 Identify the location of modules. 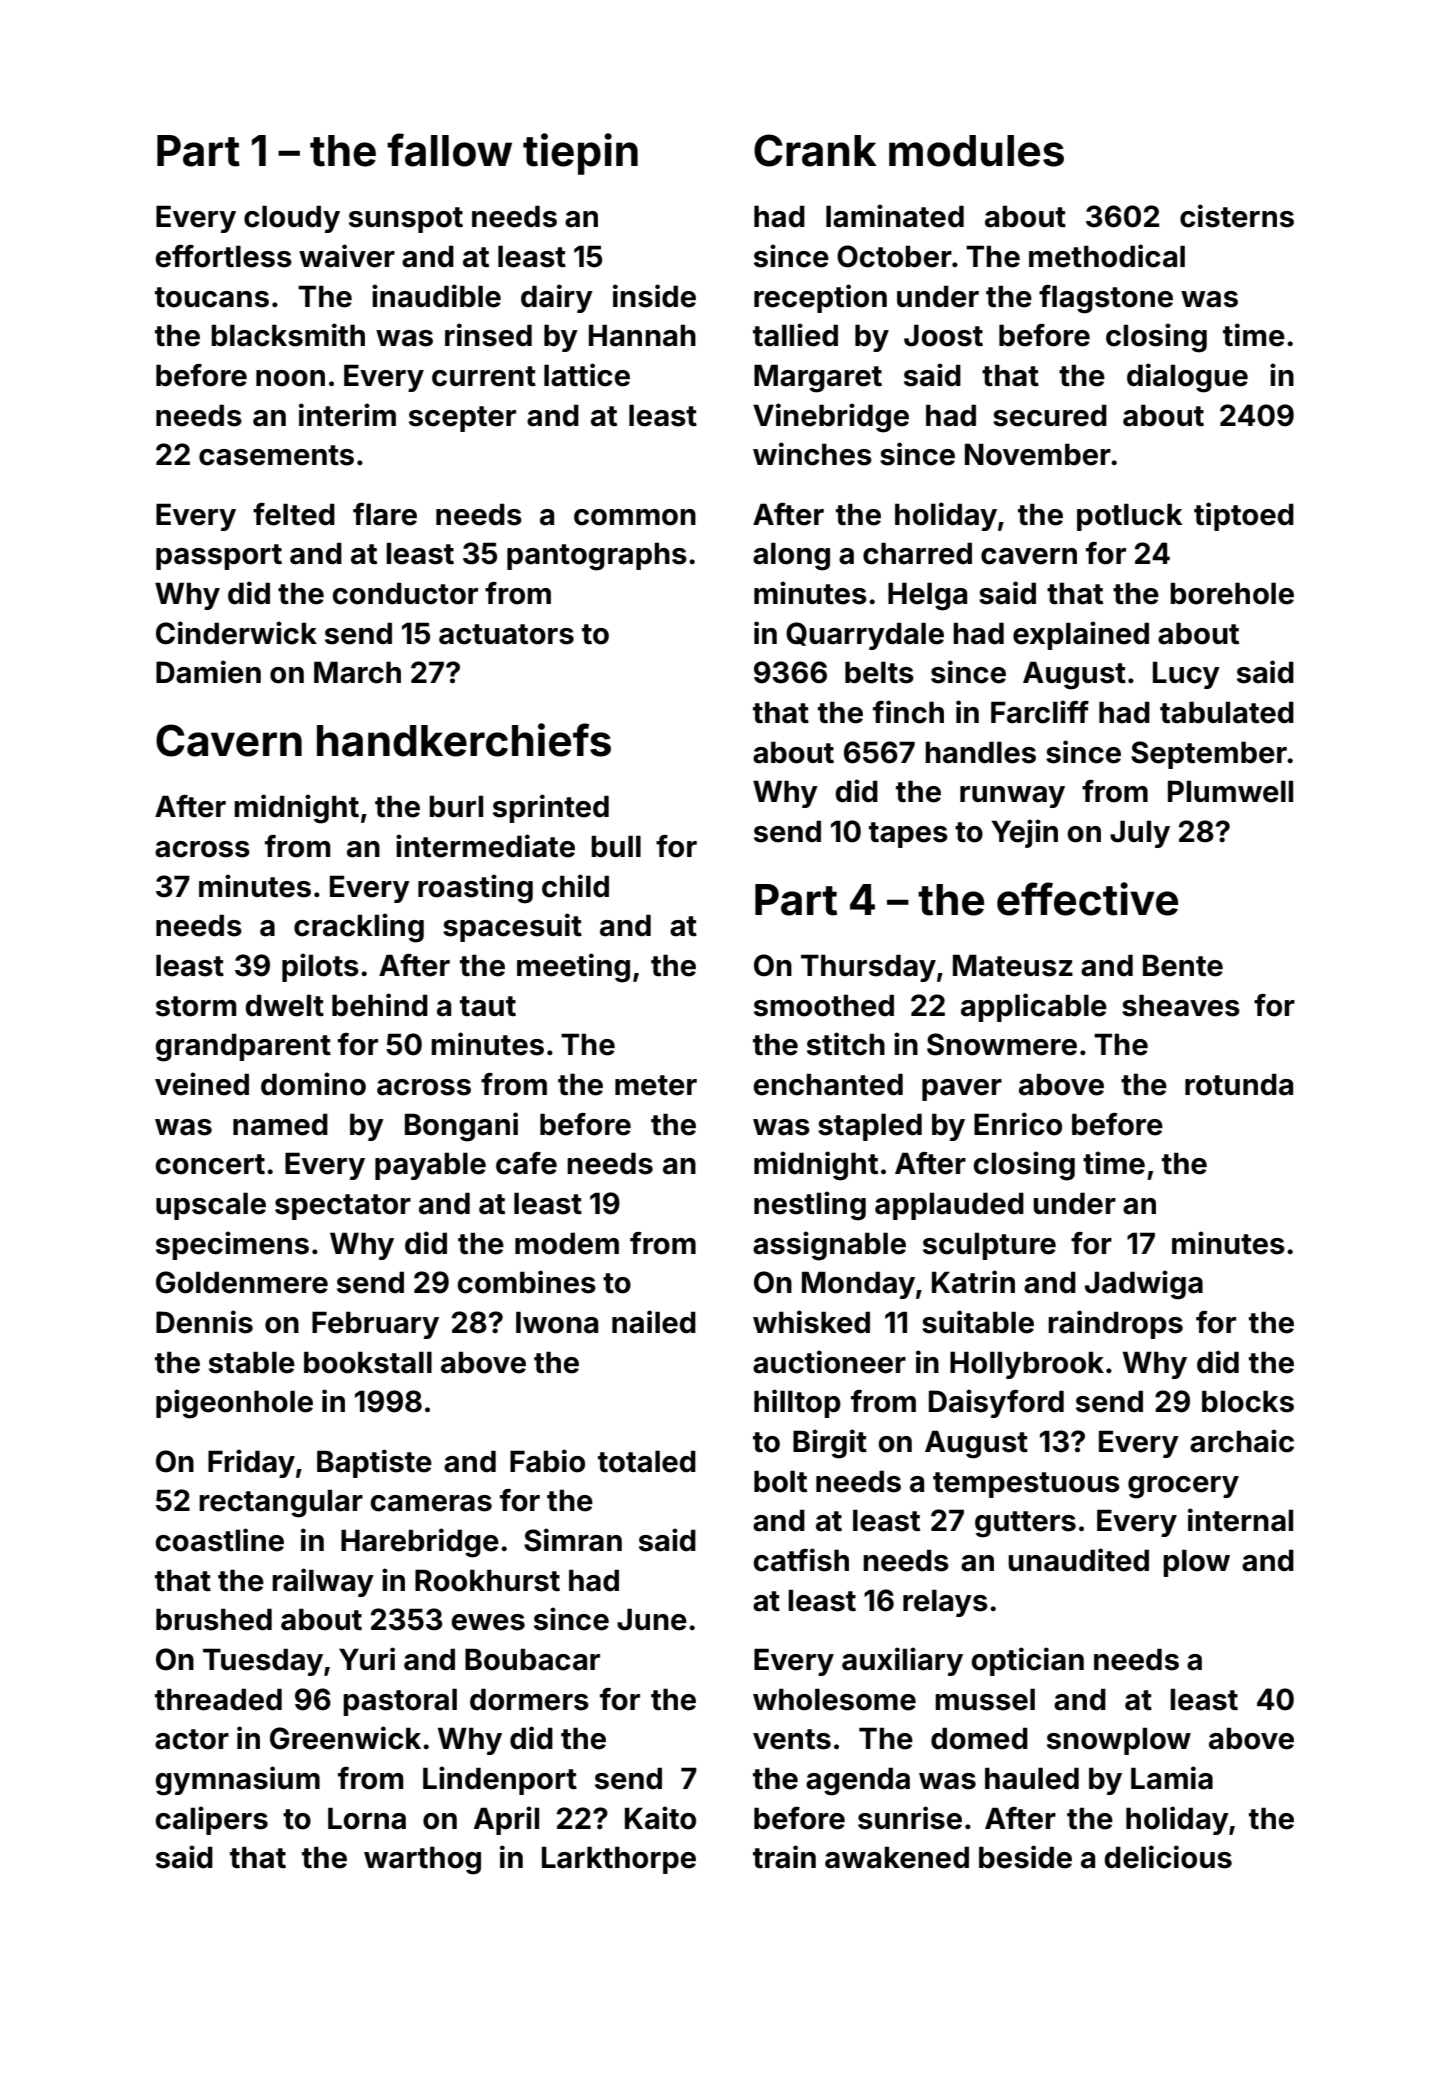
(976, 151).
